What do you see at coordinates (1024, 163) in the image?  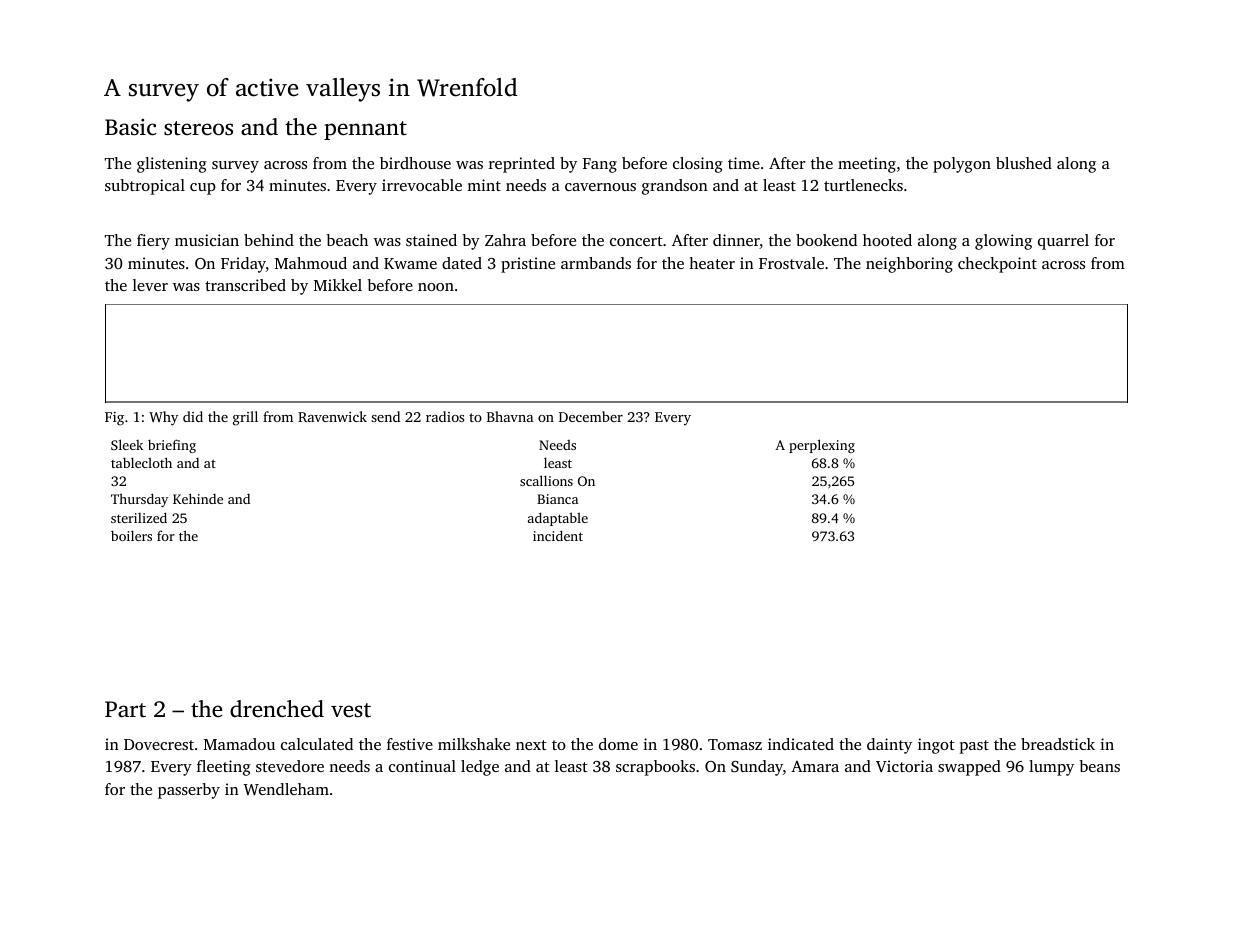 I see `blushed` at bounding box center [1024, 163].
